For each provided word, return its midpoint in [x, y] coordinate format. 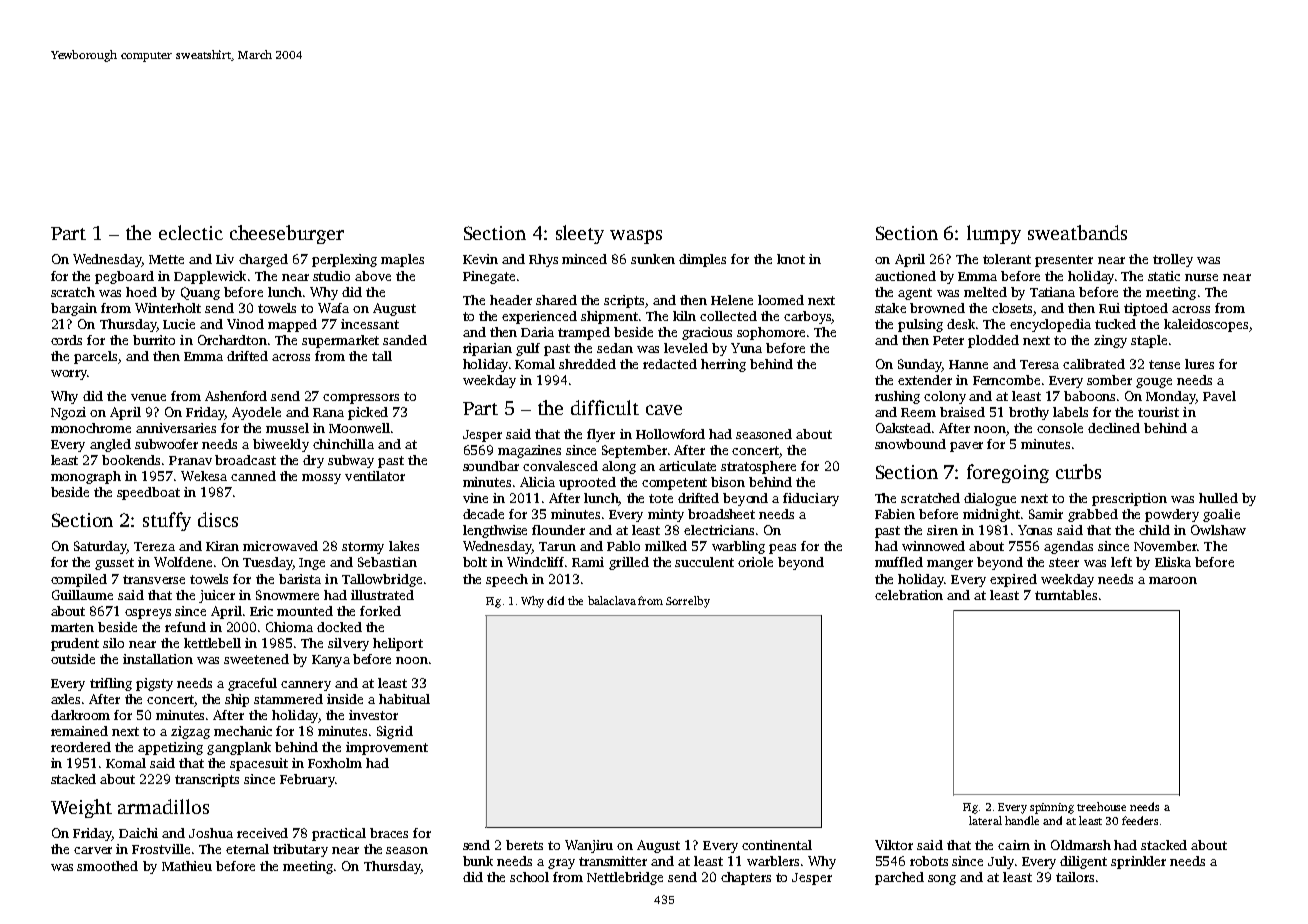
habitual [404, 699]
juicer [217, 596]
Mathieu [187, 866]
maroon [1173, 580]
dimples [702, 260]
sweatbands [1077, 232]
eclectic [191, 232]
